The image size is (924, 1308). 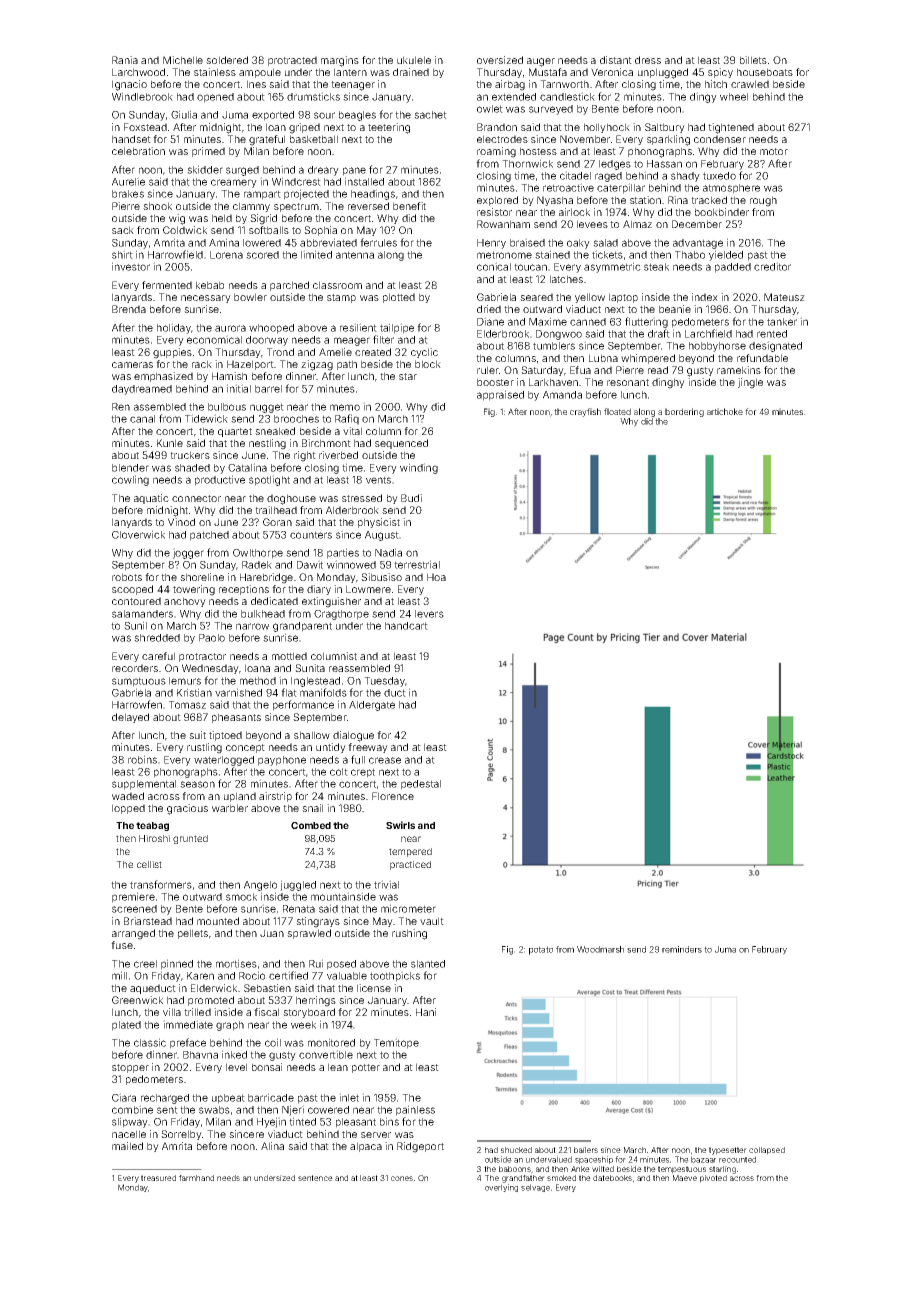 What do you see at coordinates (127, 577) in the document?
I see `robots` at bounding box center [127, 577].
